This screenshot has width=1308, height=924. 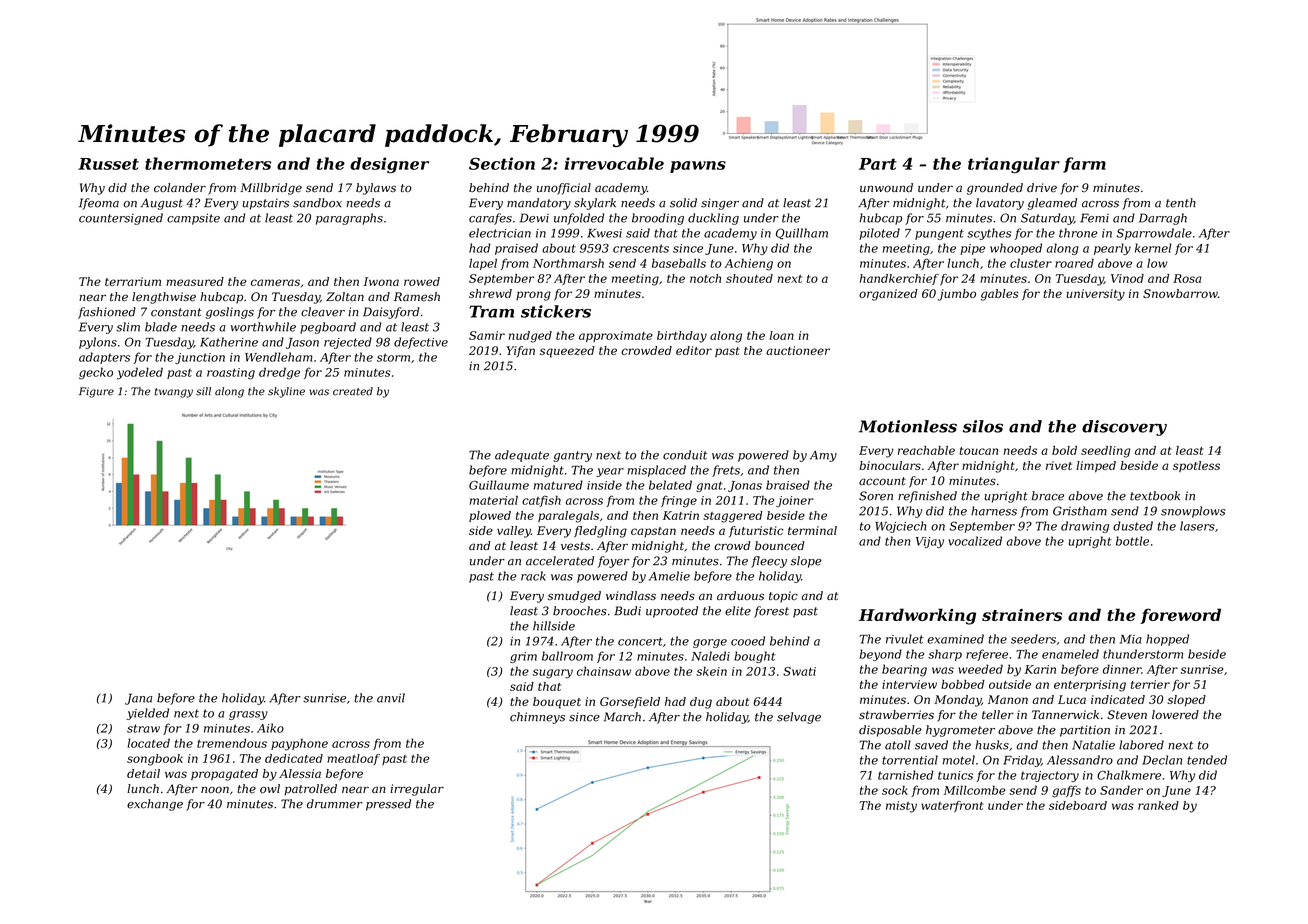 I want to click on designer, so click(x=389, y=165).
